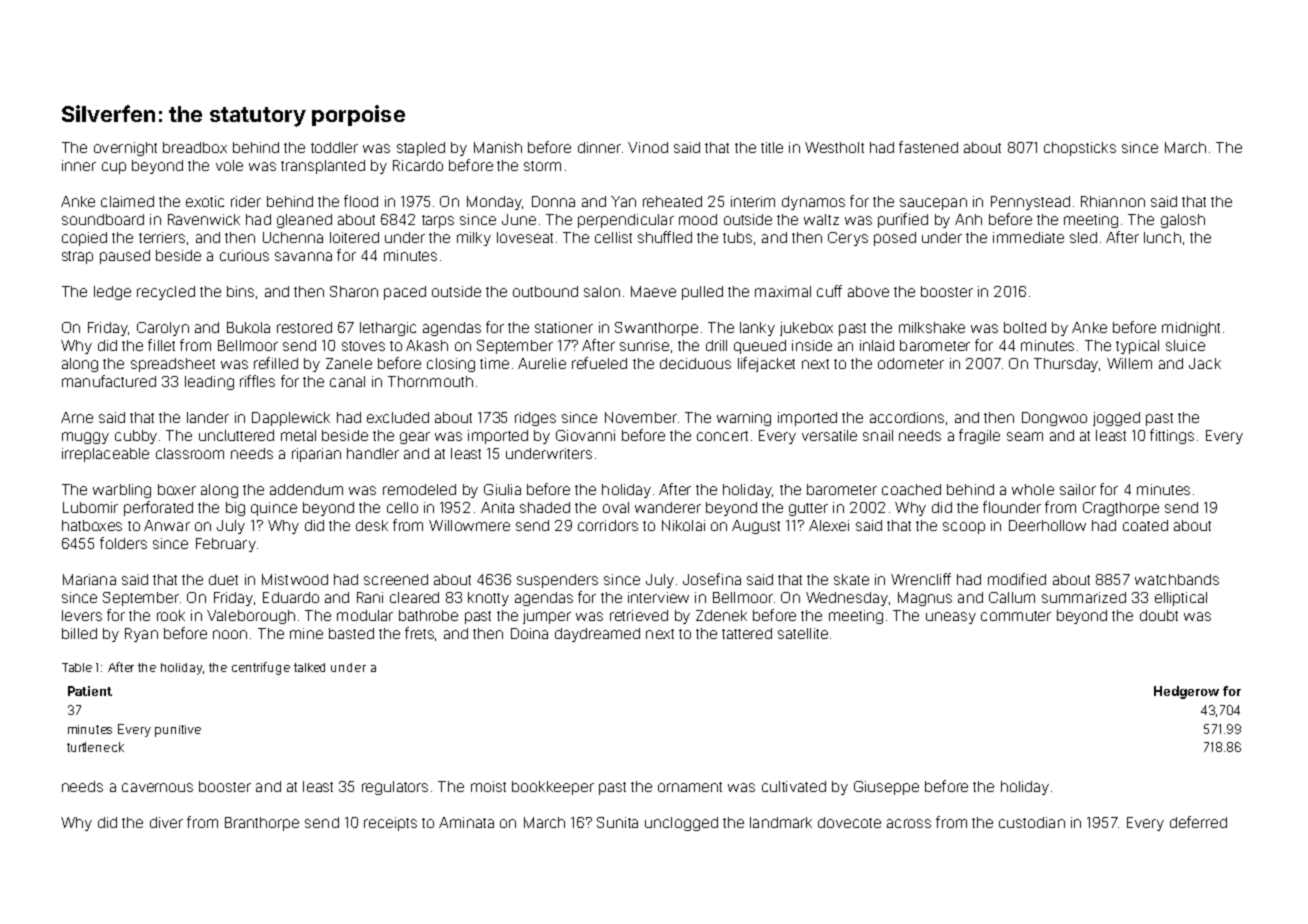 Image resolution: width=1308 pixels, height=924 pixels. What do you see at coordinates (545, 291) in the screenshot?
I see `outbound` at bounding box center [545, 291].
